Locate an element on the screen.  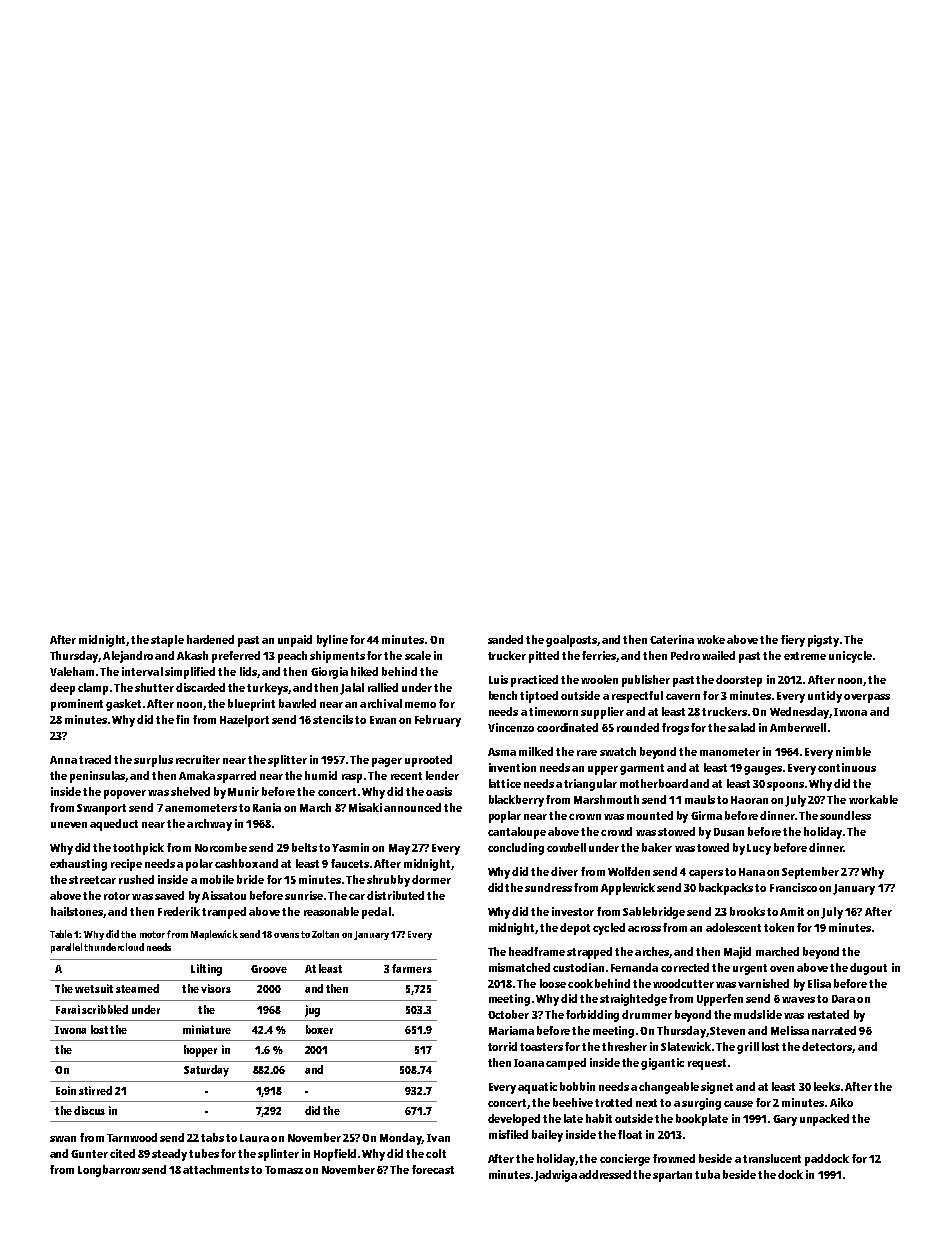
gauges is located at coordinates (763, 770).
